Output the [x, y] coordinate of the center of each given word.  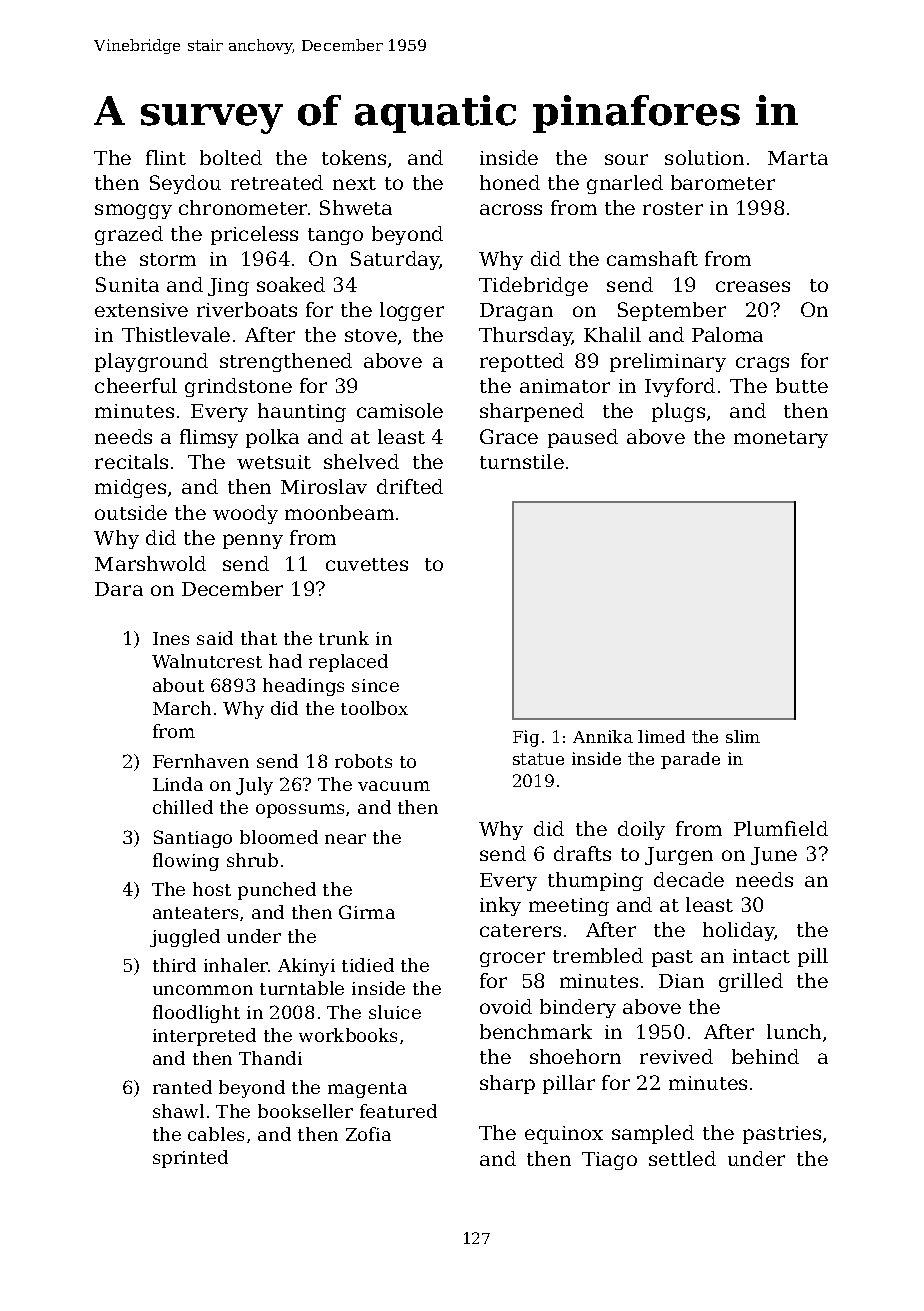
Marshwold [150, 563]
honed [510, 182]
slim [743, 736]
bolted [231, 157]
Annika [603, 736]
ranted [182, 1087]
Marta [798, 158]
